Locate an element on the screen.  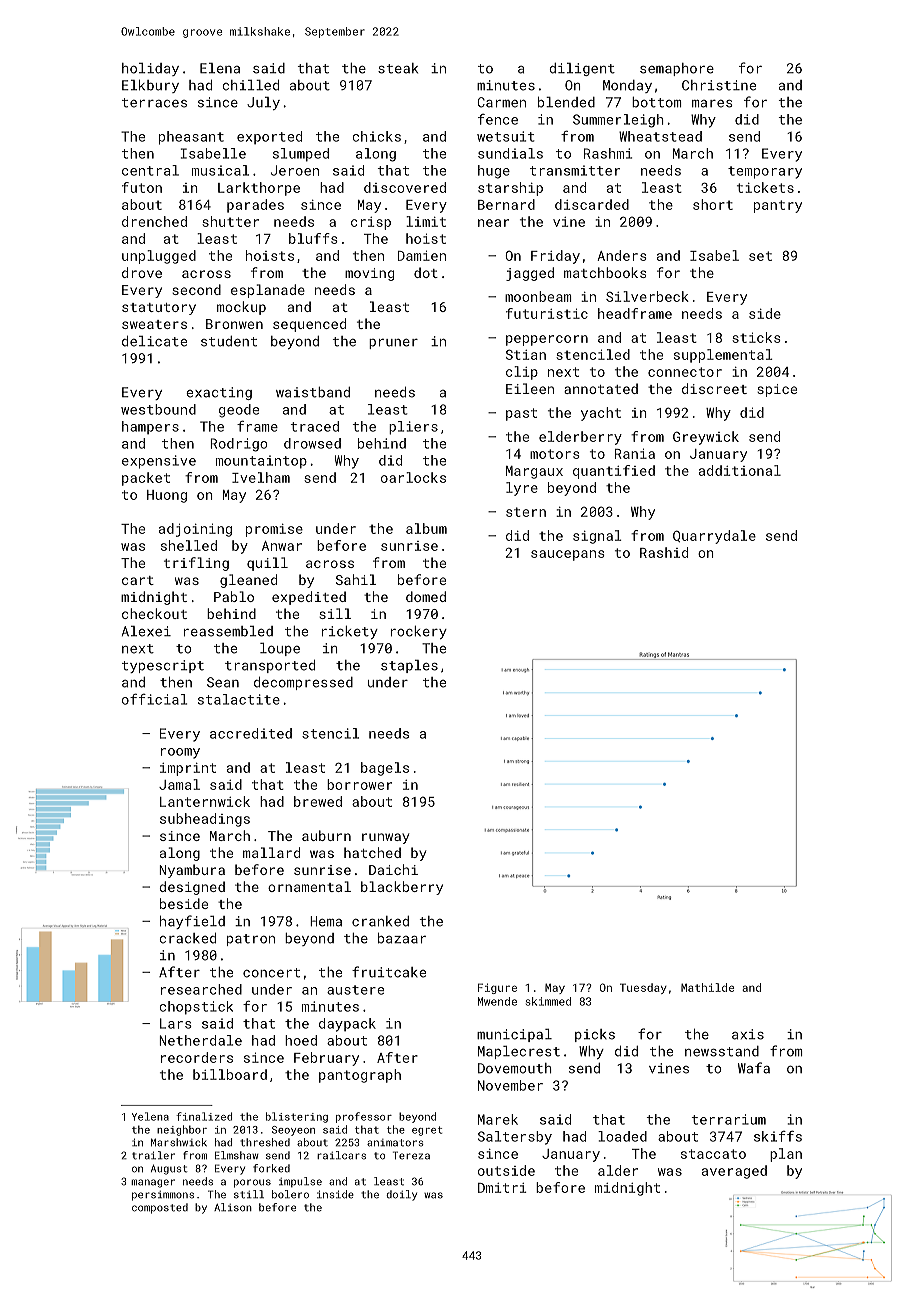
Mwende is located at coordinates (497, 1001).
